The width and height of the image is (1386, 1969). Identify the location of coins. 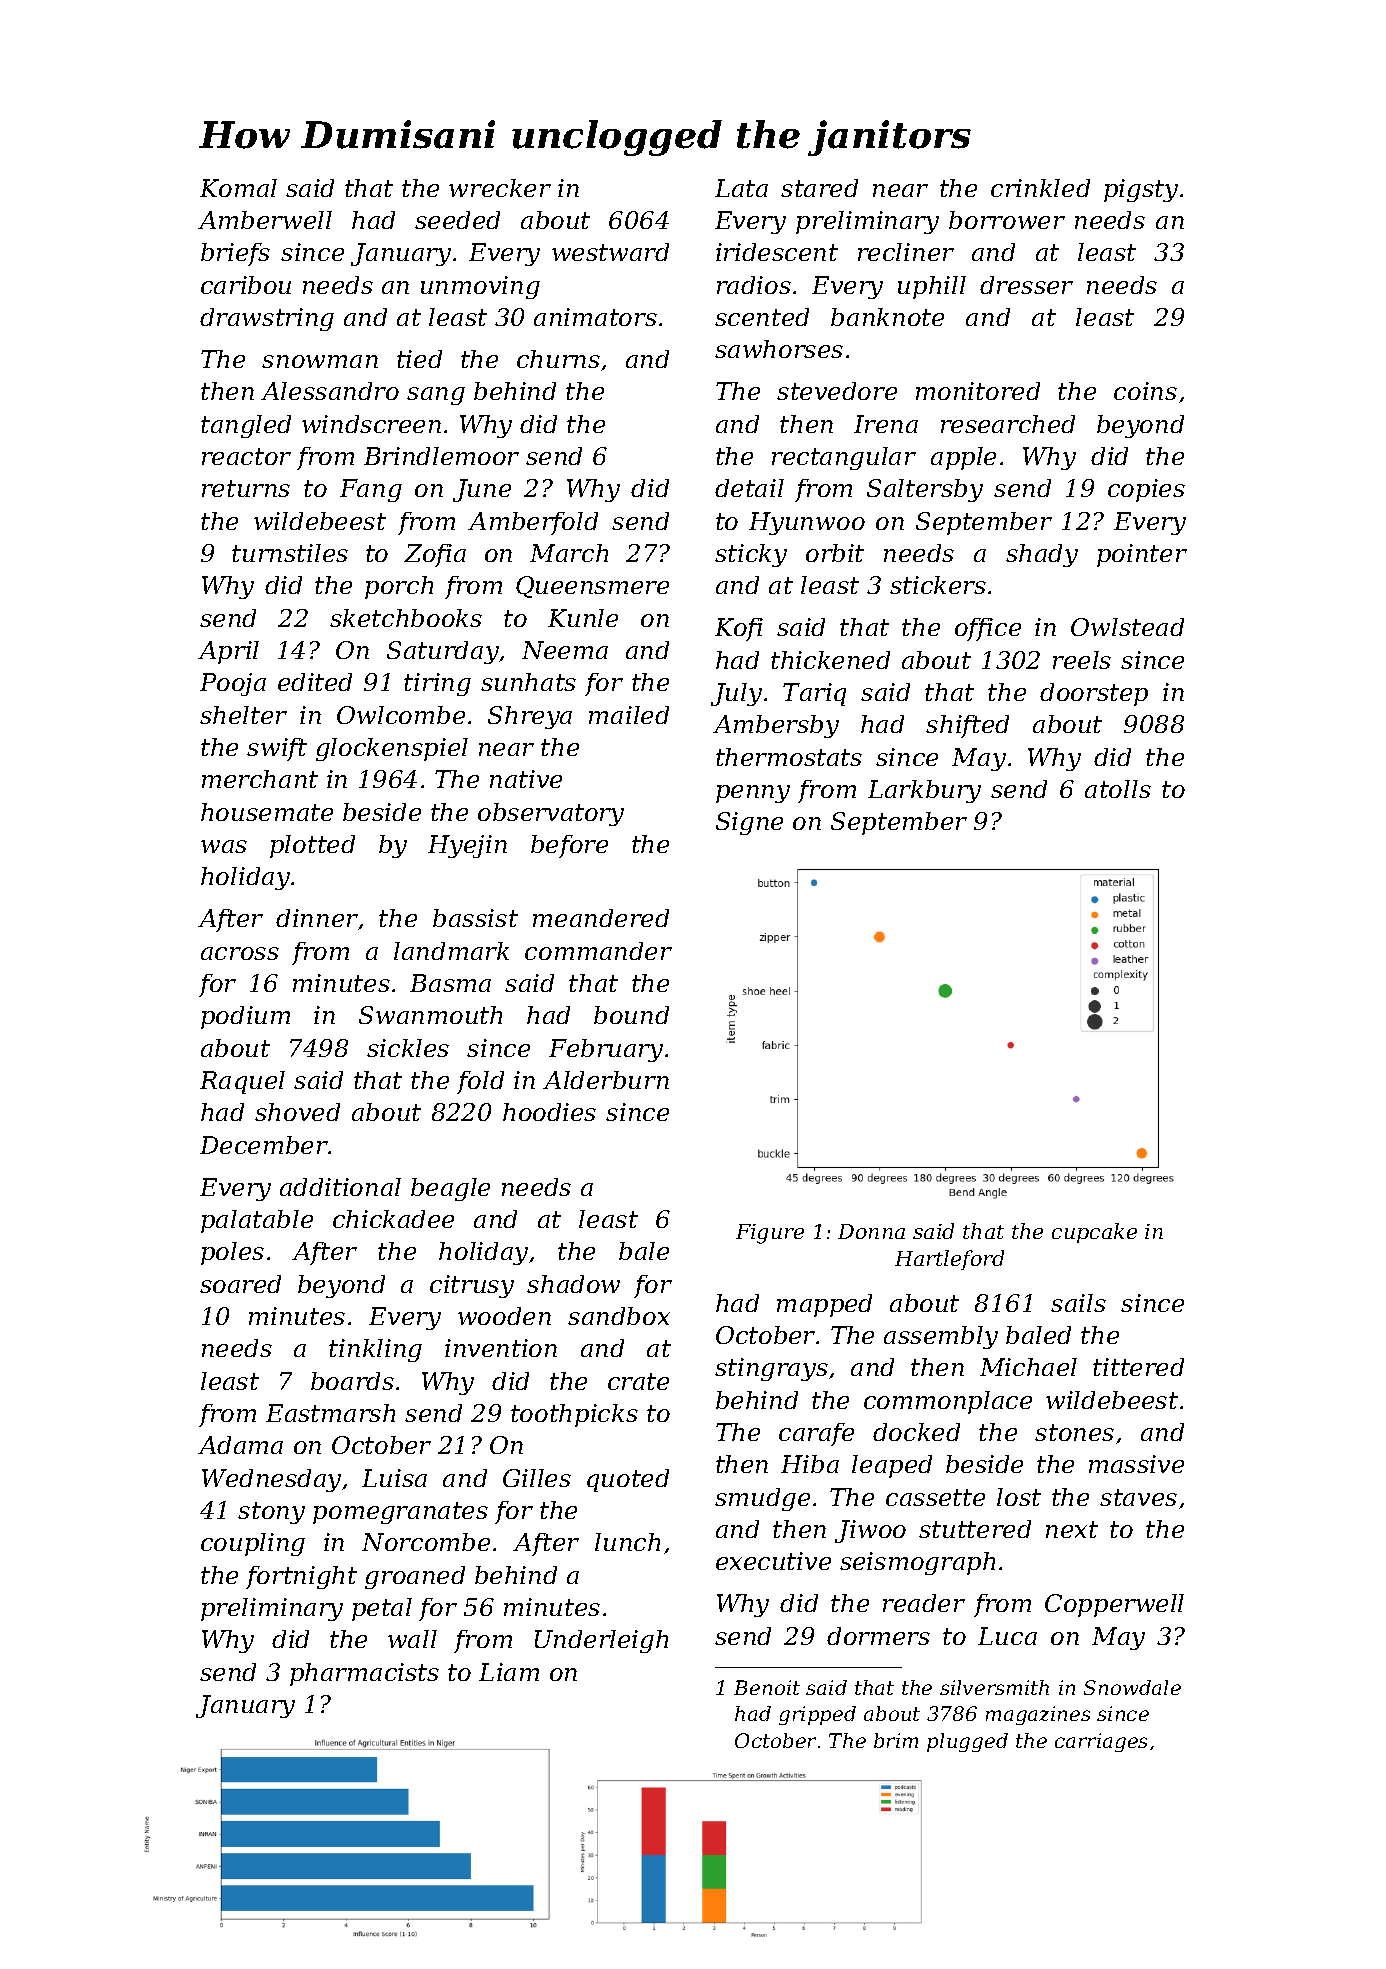
(1145, 391).
